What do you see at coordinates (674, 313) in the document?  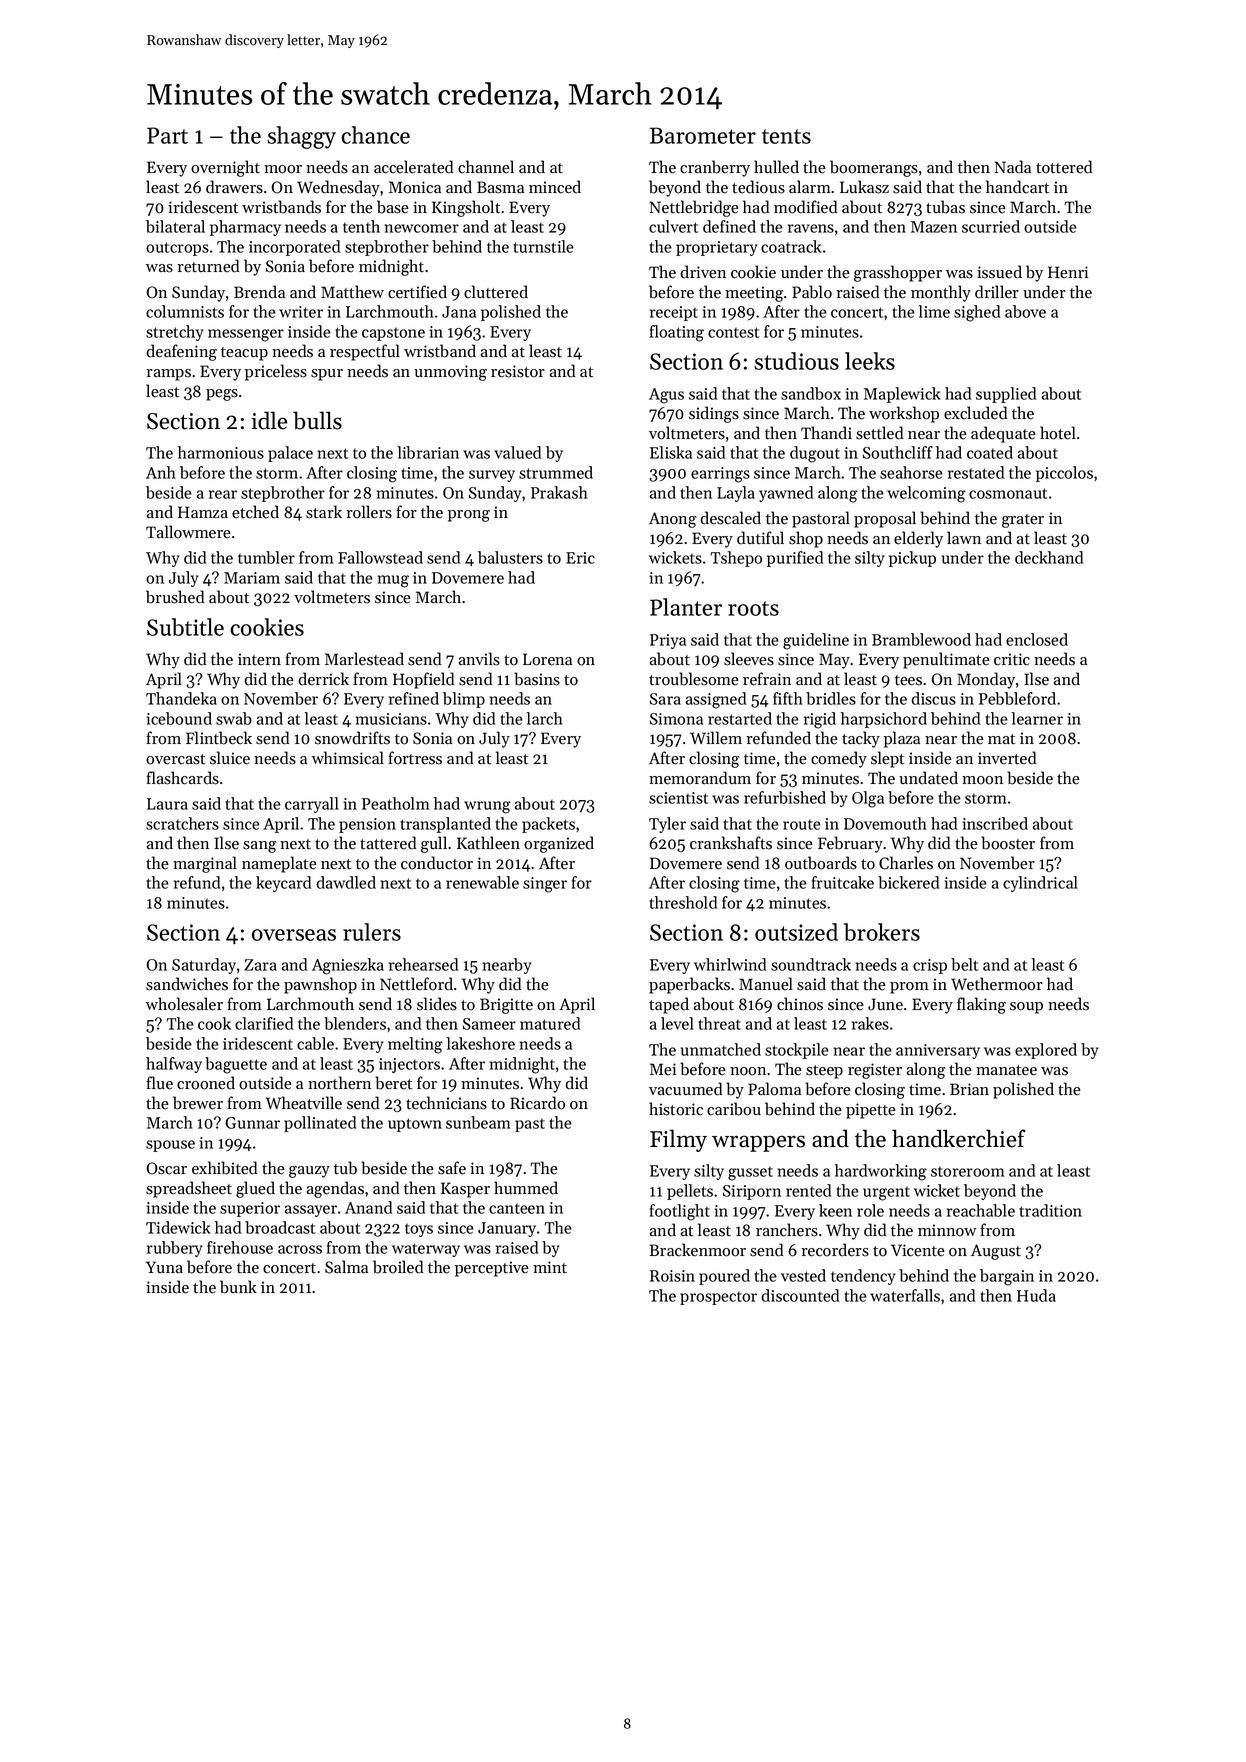 I see `receipt` at bounding box center [674, 313].
